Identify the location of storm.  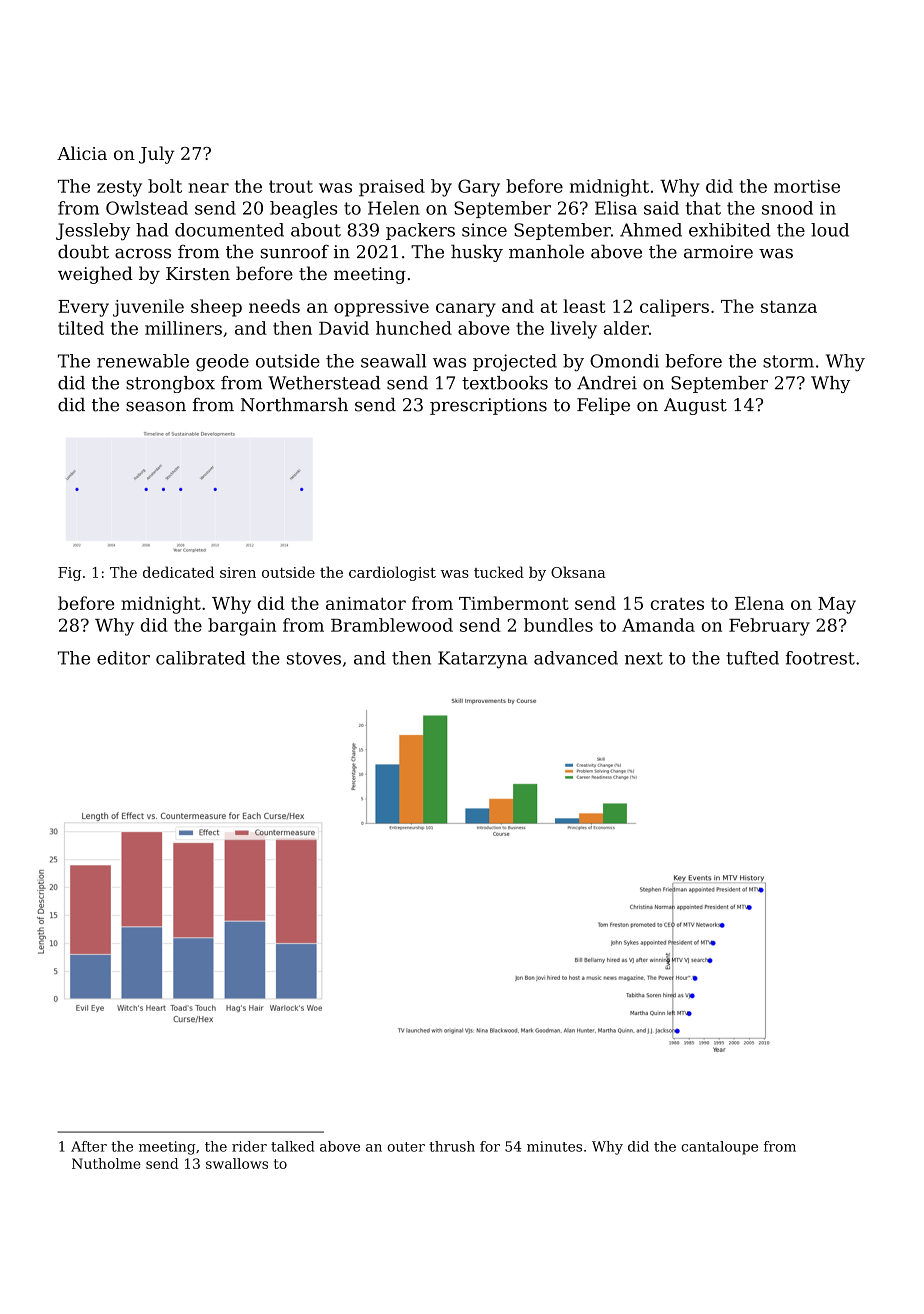
(788, 361).
